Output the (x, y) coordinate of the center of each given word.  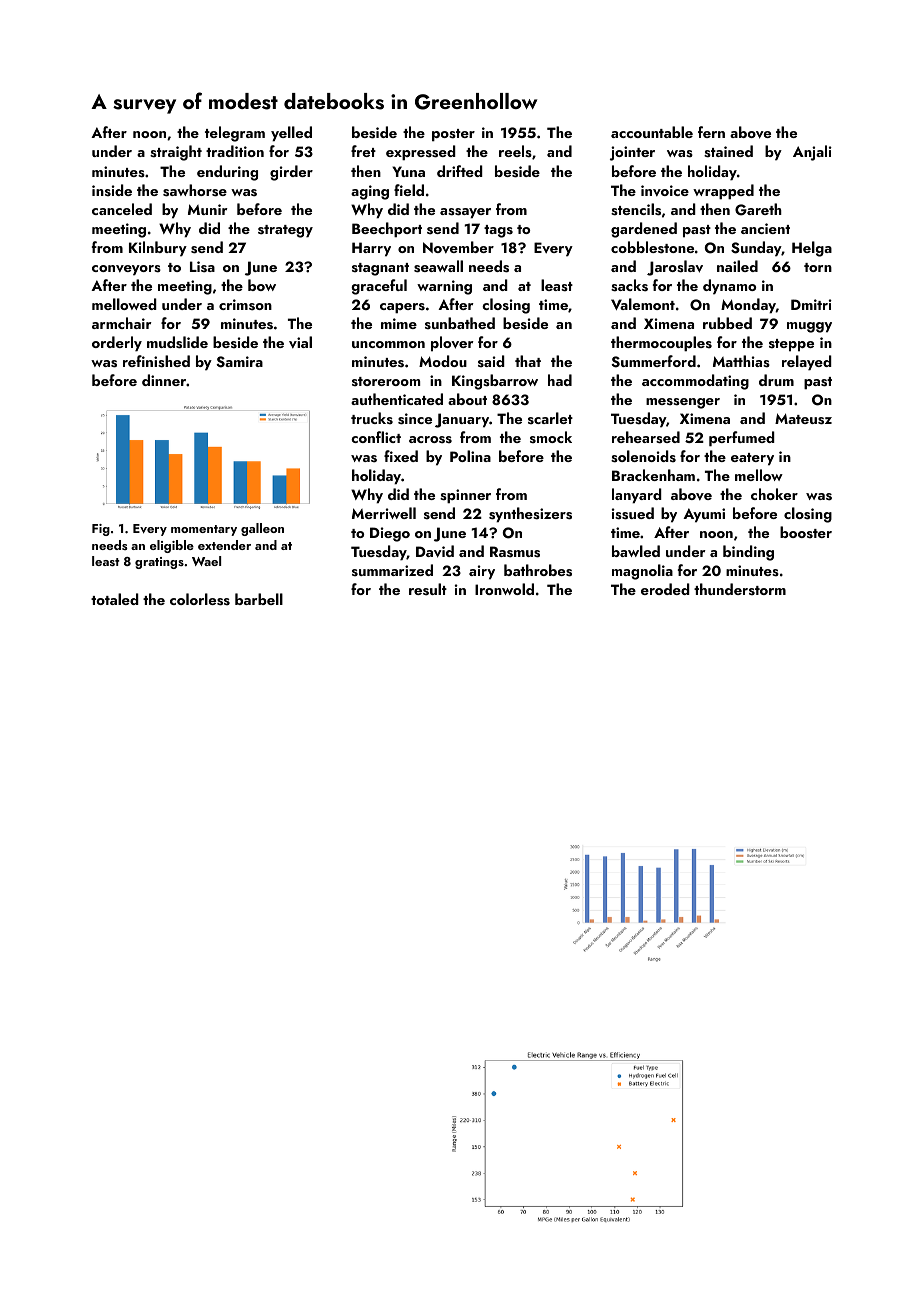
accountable (652, 132)
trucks (372, 418)
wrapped (723, 192)
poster (453, 135)
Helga (812, 249)
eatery (752, 459)
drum (776, 380)
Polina (470, 456)
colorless (200, 599)
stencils (636, 209)
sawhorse (195, 190)
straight (176, 153)
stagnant (380, 269)
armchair (122, 323)
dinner (164, 380)
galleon (262, 529)
